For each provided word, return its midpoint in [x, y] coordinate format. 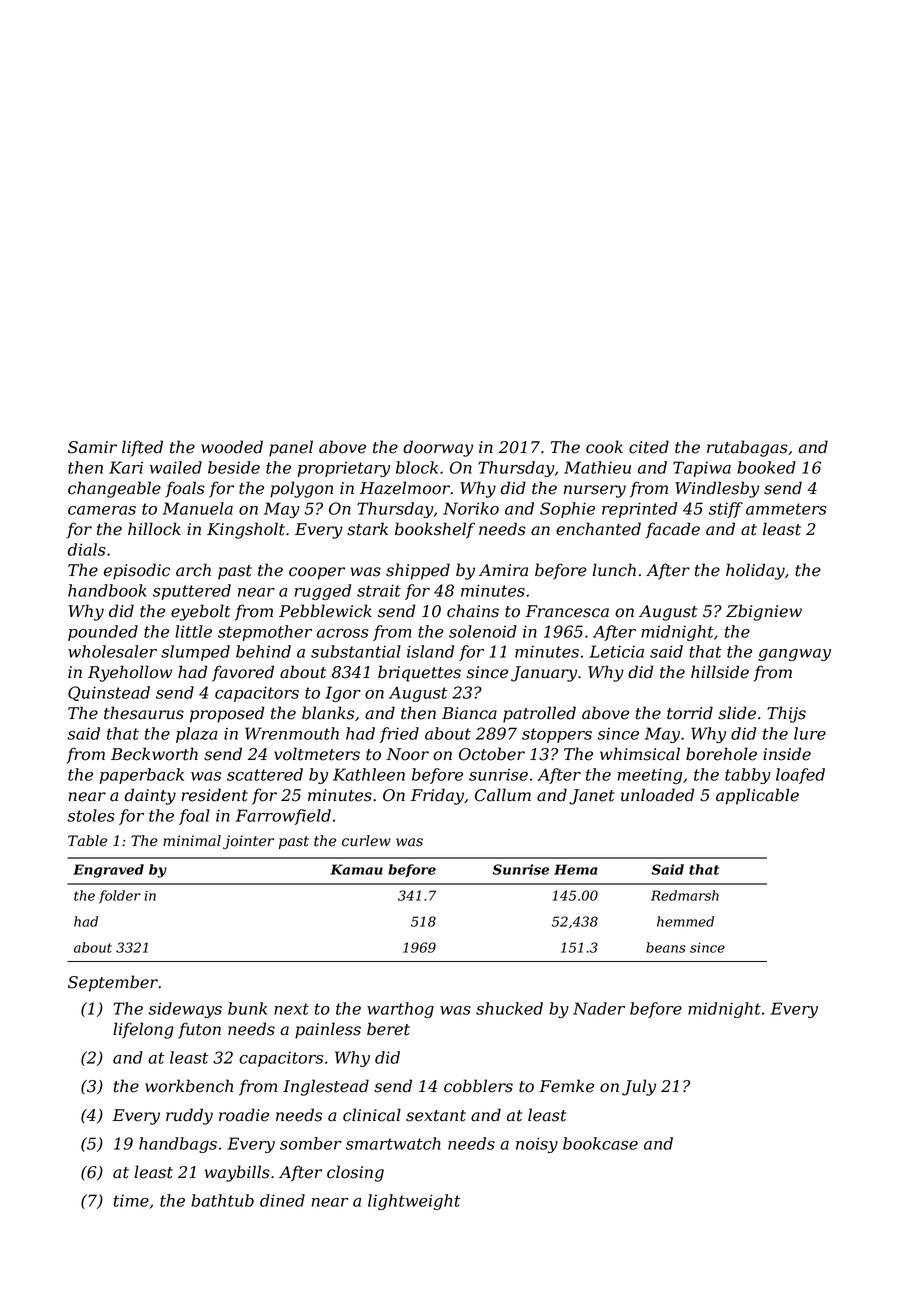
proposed [227, 714]
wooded [232, 447]
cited [649, 447]
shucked [509, 1008]
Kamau [356, 869]
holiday [755, 571]
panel [291, 448]
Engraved [108, 871]
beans [666, 947]
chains [473, 611]
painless [328, 1030]
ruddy [189, 1116]
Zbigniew [764, 612]
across [343, 633]
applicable [757, 796]
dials [87, 549]
